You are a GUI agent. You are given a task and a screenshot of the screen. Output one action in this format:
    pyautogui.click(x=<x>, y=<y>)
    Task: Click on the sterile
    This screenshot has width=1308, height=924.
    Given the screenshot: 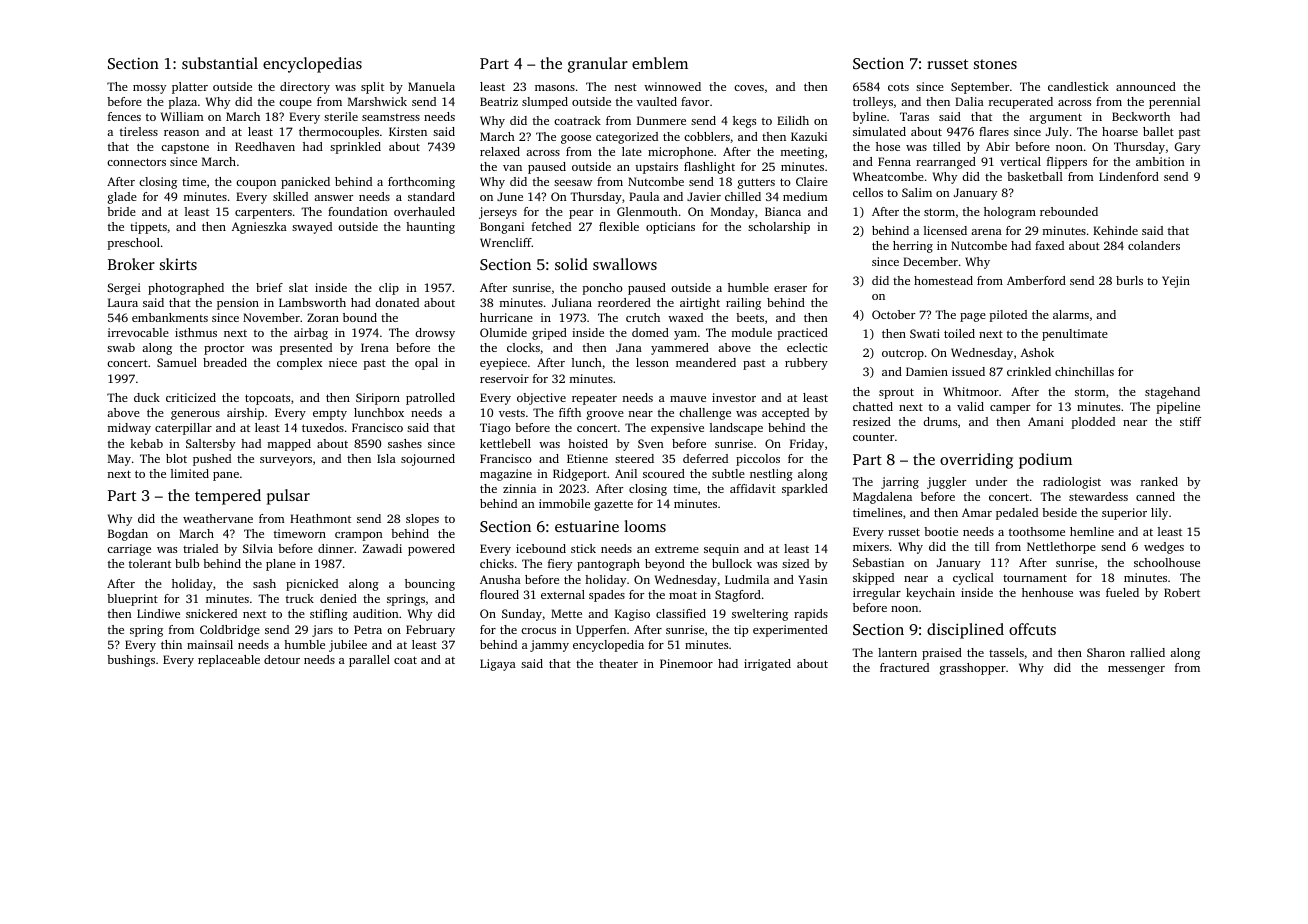 What is the action you would take?
    pyautogui.click(x=341, y=116)
